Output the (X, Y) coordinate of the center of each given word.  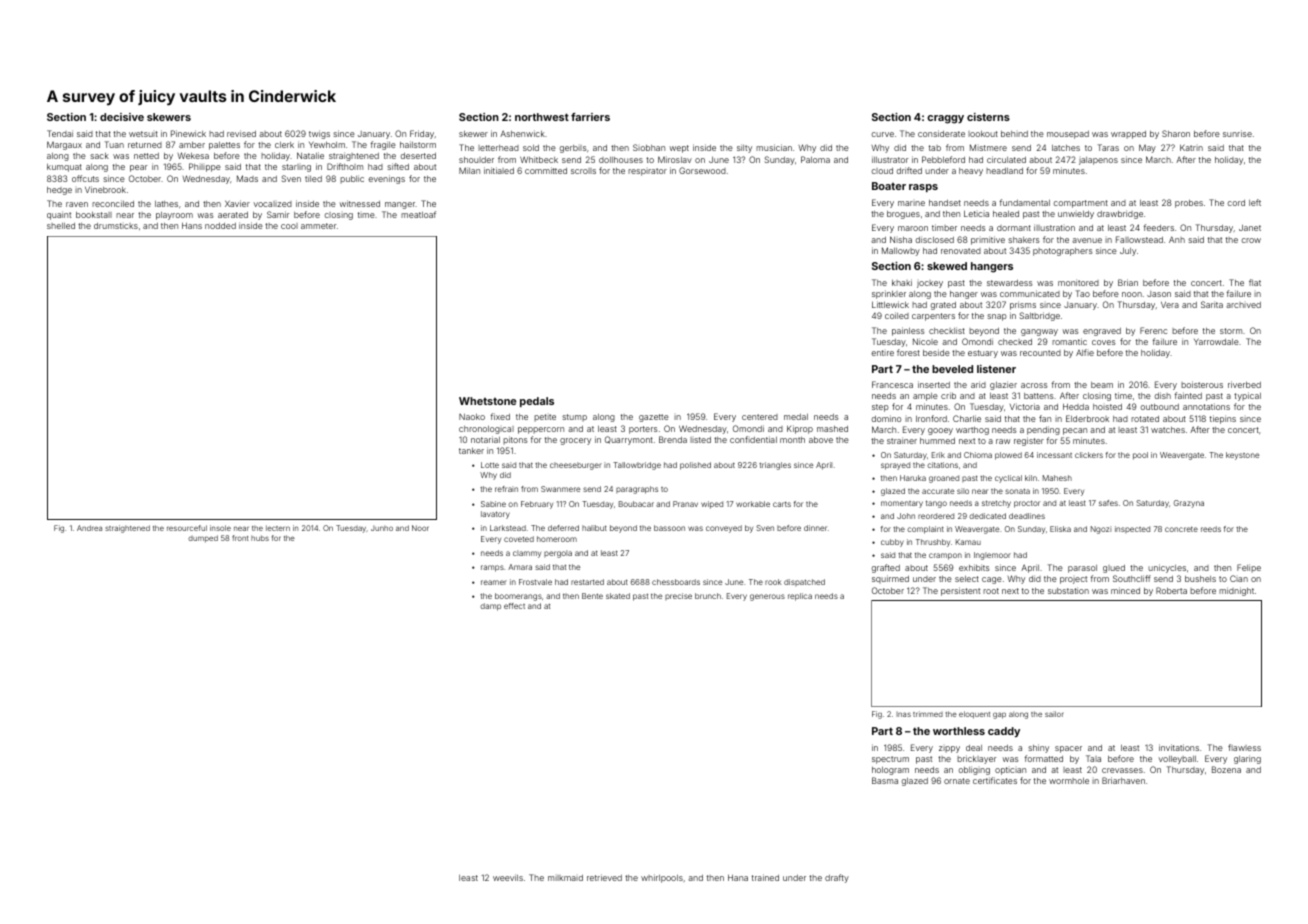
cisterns (988, 117)
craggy (945, 119)
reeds (1211, 529)
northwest (542, 117)
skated (618, 596)
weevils (508, 877)
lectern (278, 528)
